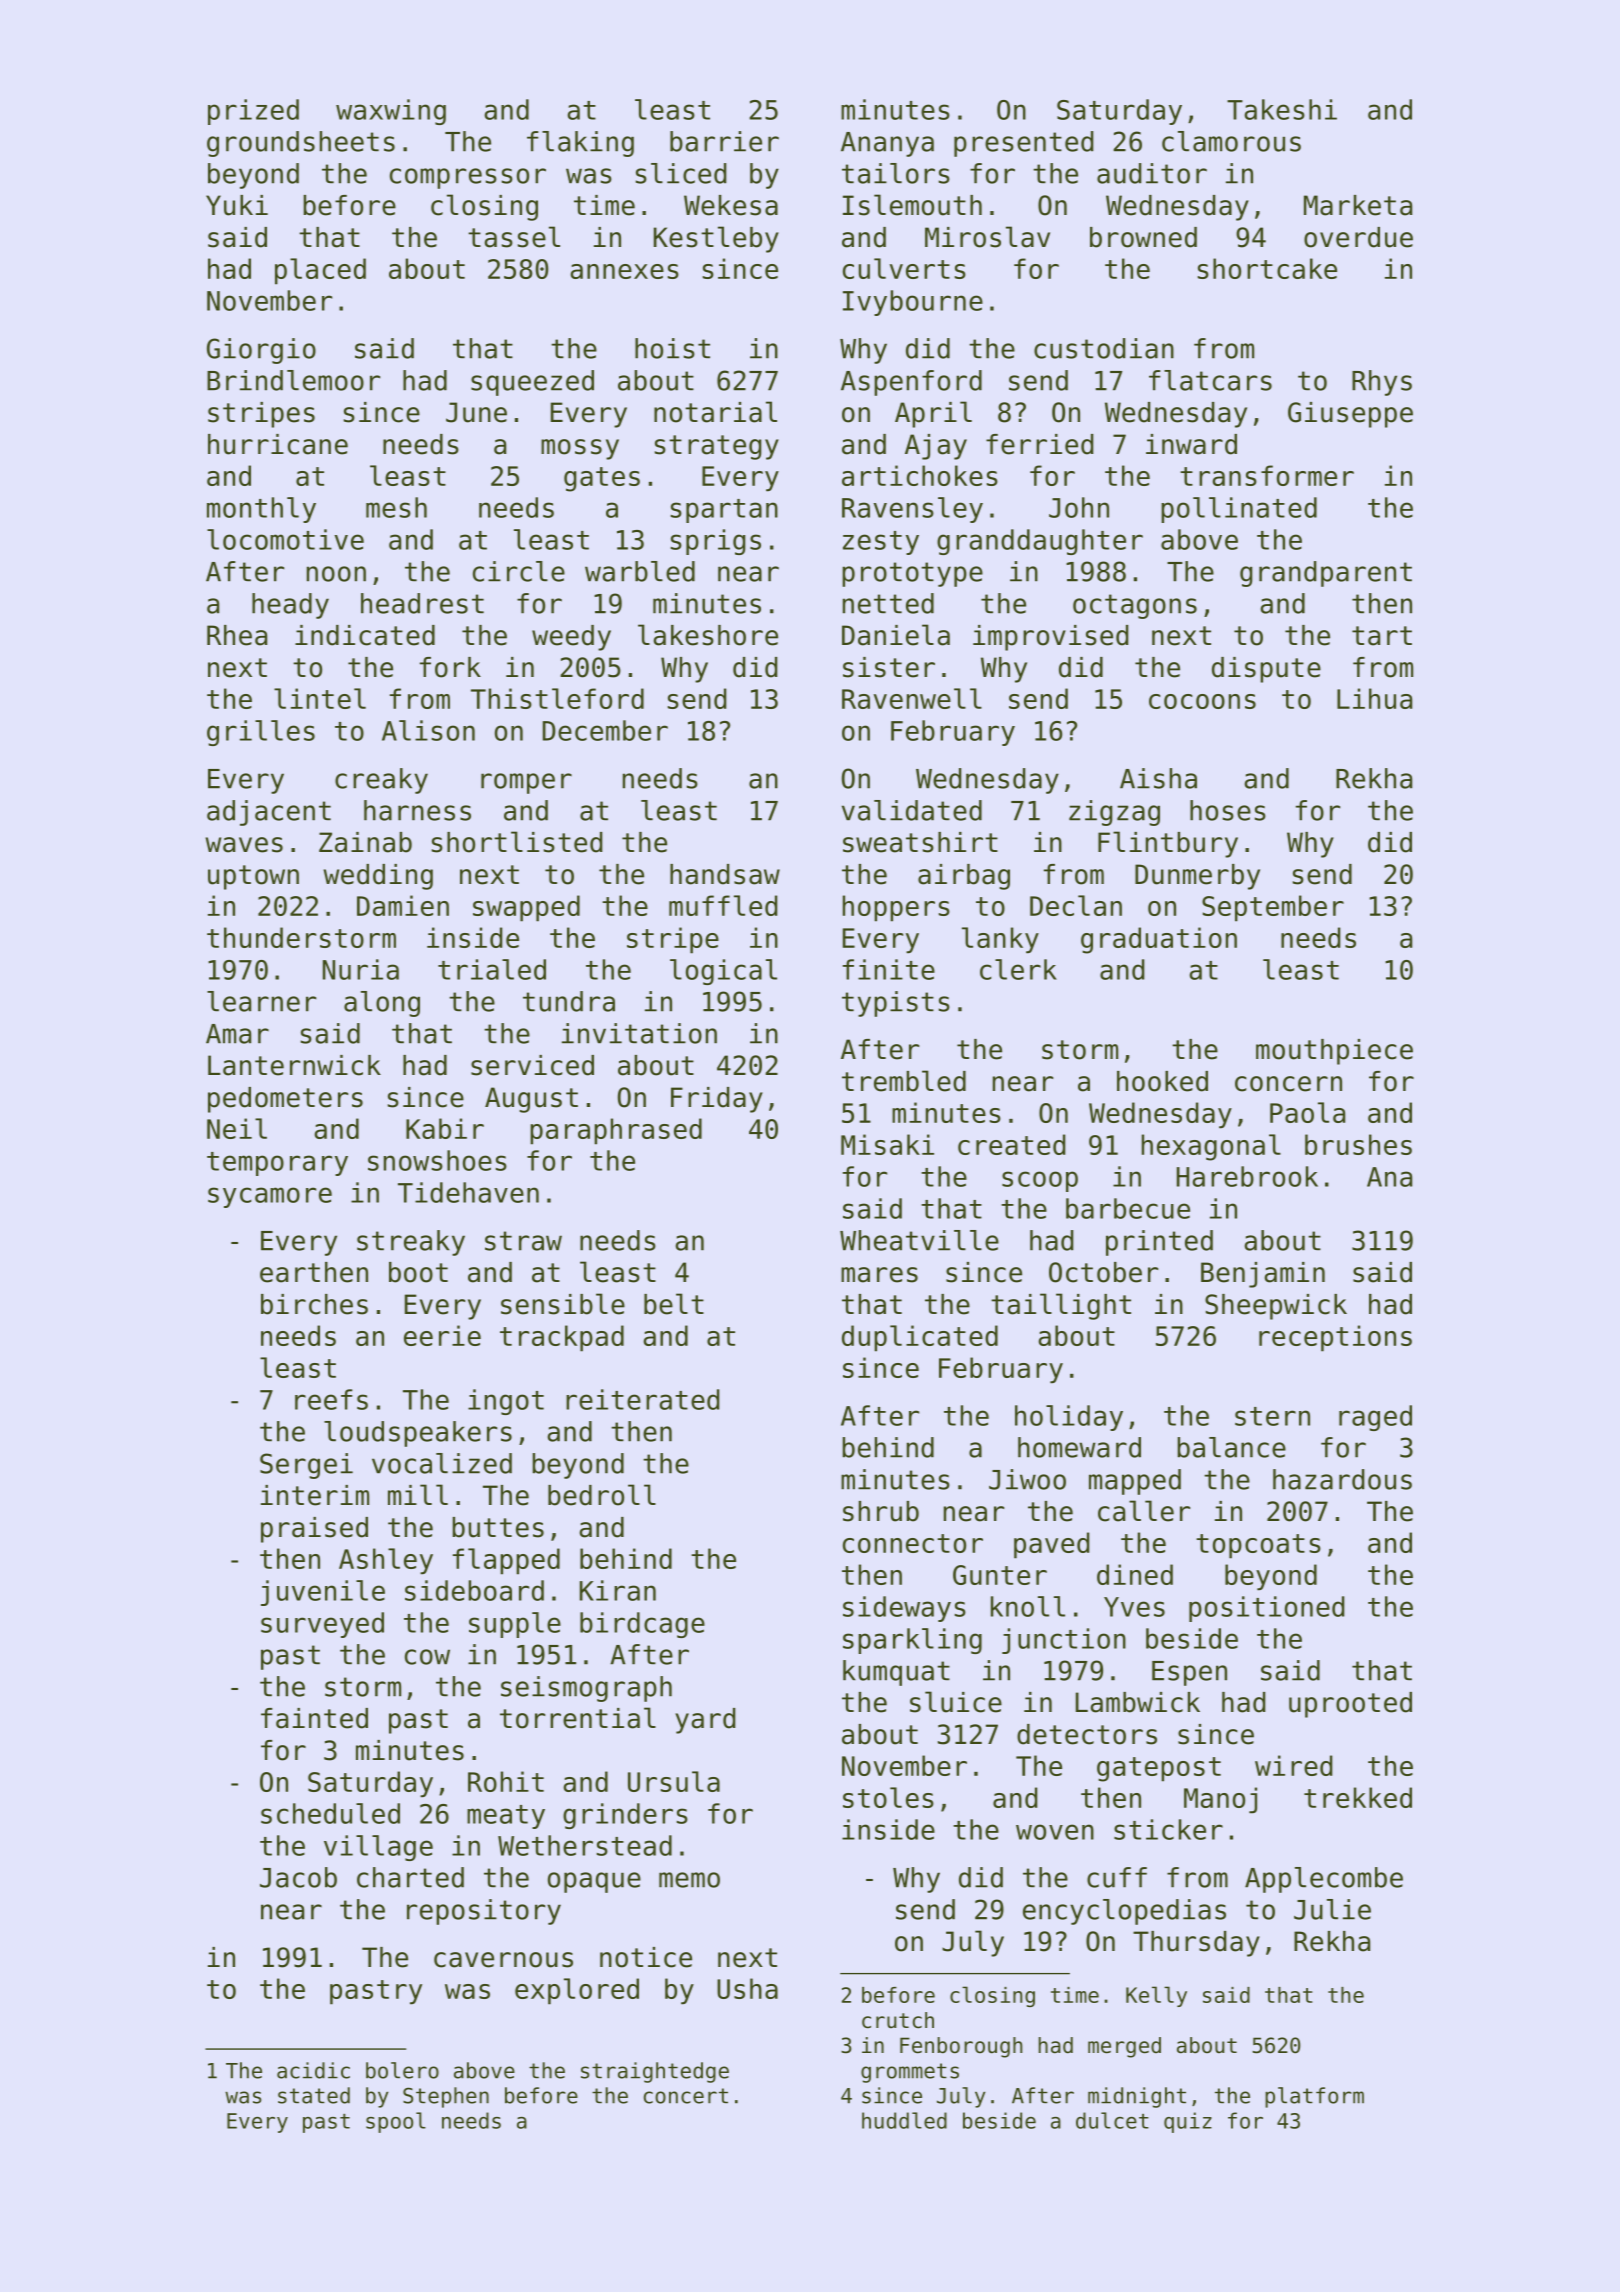 The height and width of the page is (2292, 1620). I want to click on Lihua, so click(1374, 698).
